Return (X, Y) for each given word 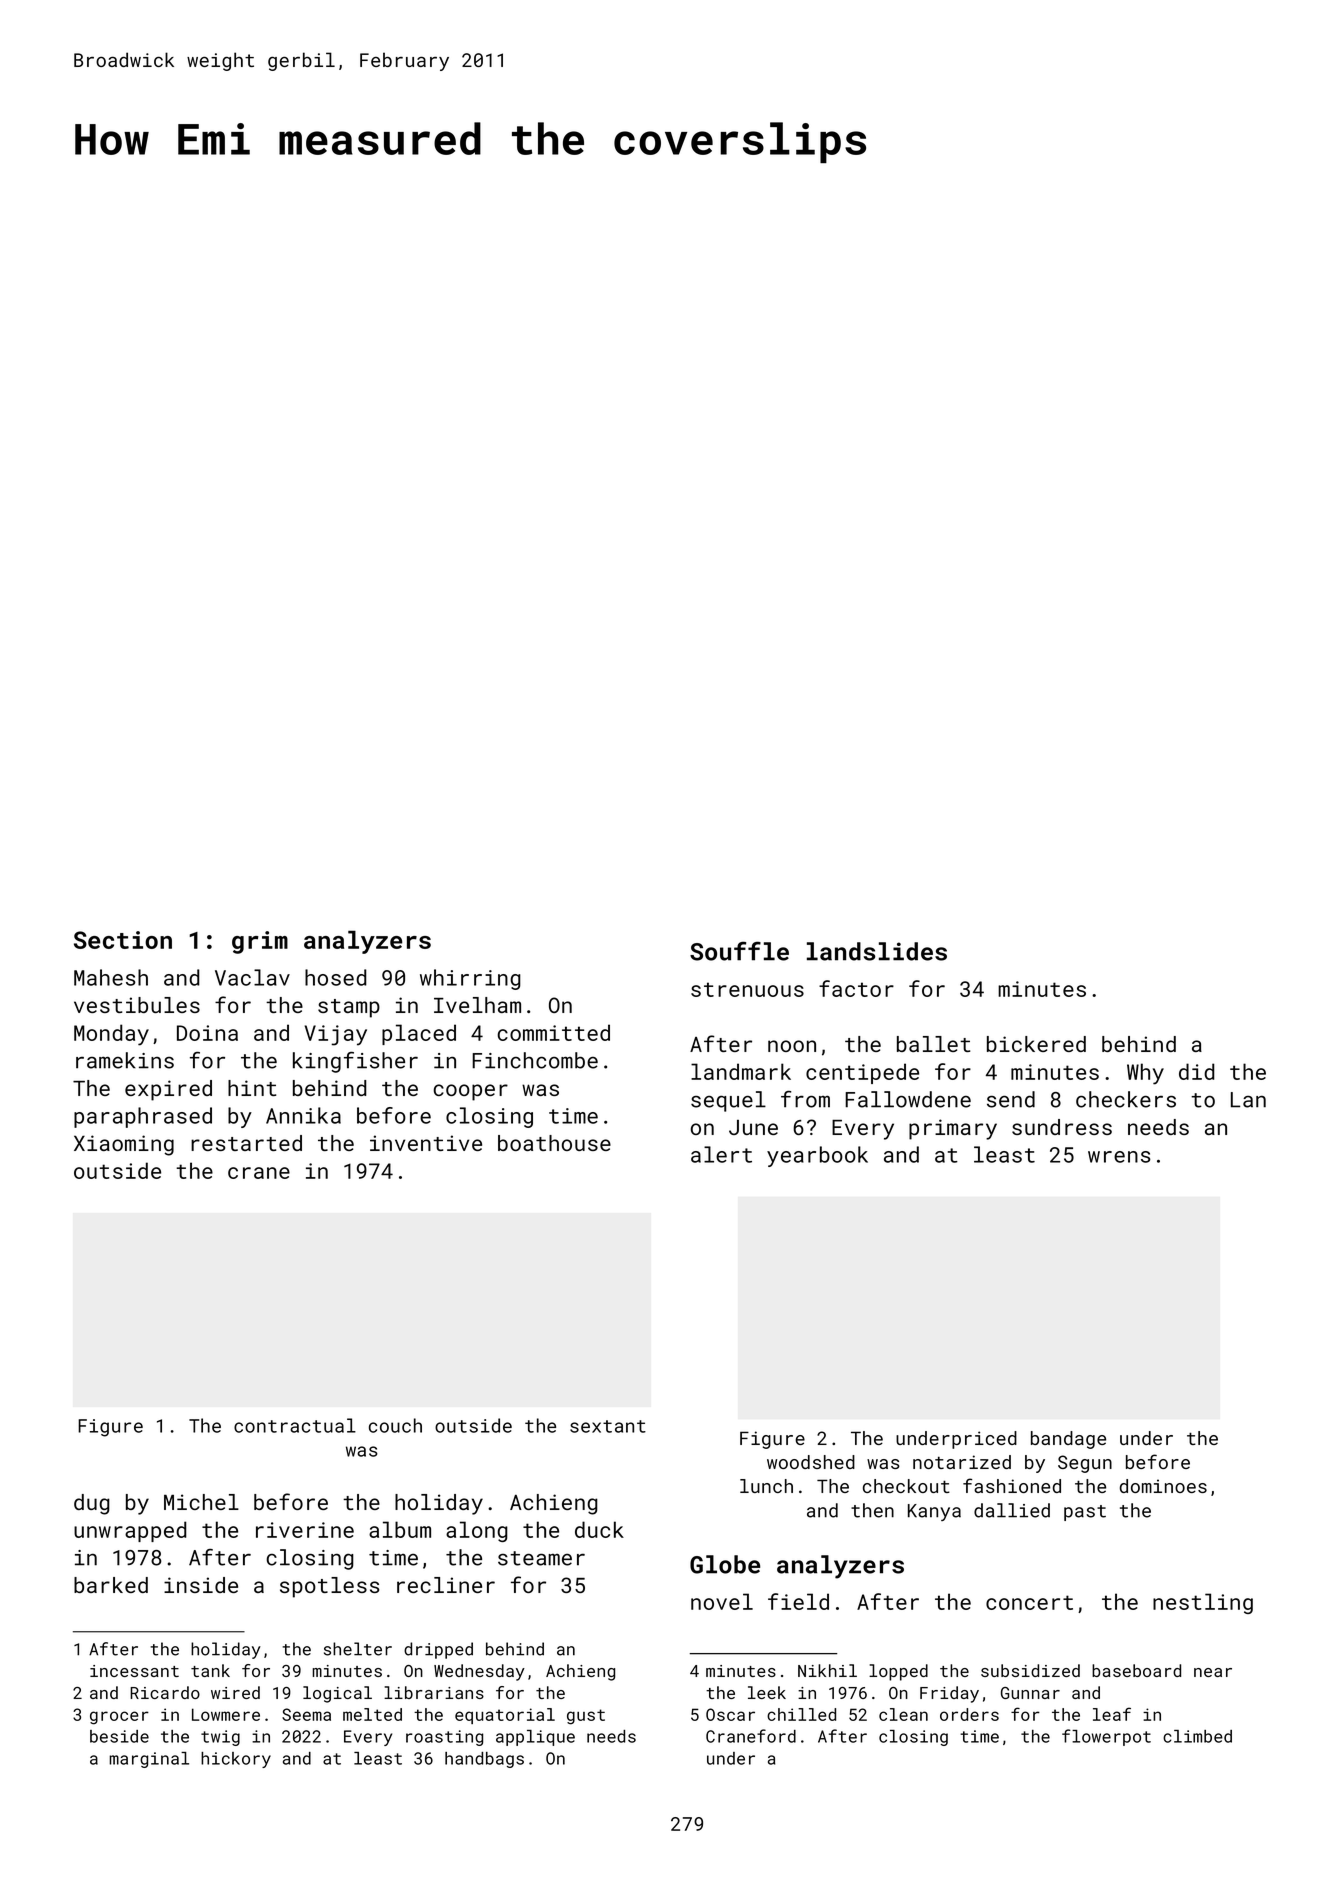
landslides (877, 951)
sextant (608, 1426)
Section (123, 940)
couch (395, 1425)
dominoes (1163, 1486)
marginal (149, 1760)
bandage (1068, 1440)
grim (260, 942)
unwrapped (130, 1531)
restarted (246, 1143)
